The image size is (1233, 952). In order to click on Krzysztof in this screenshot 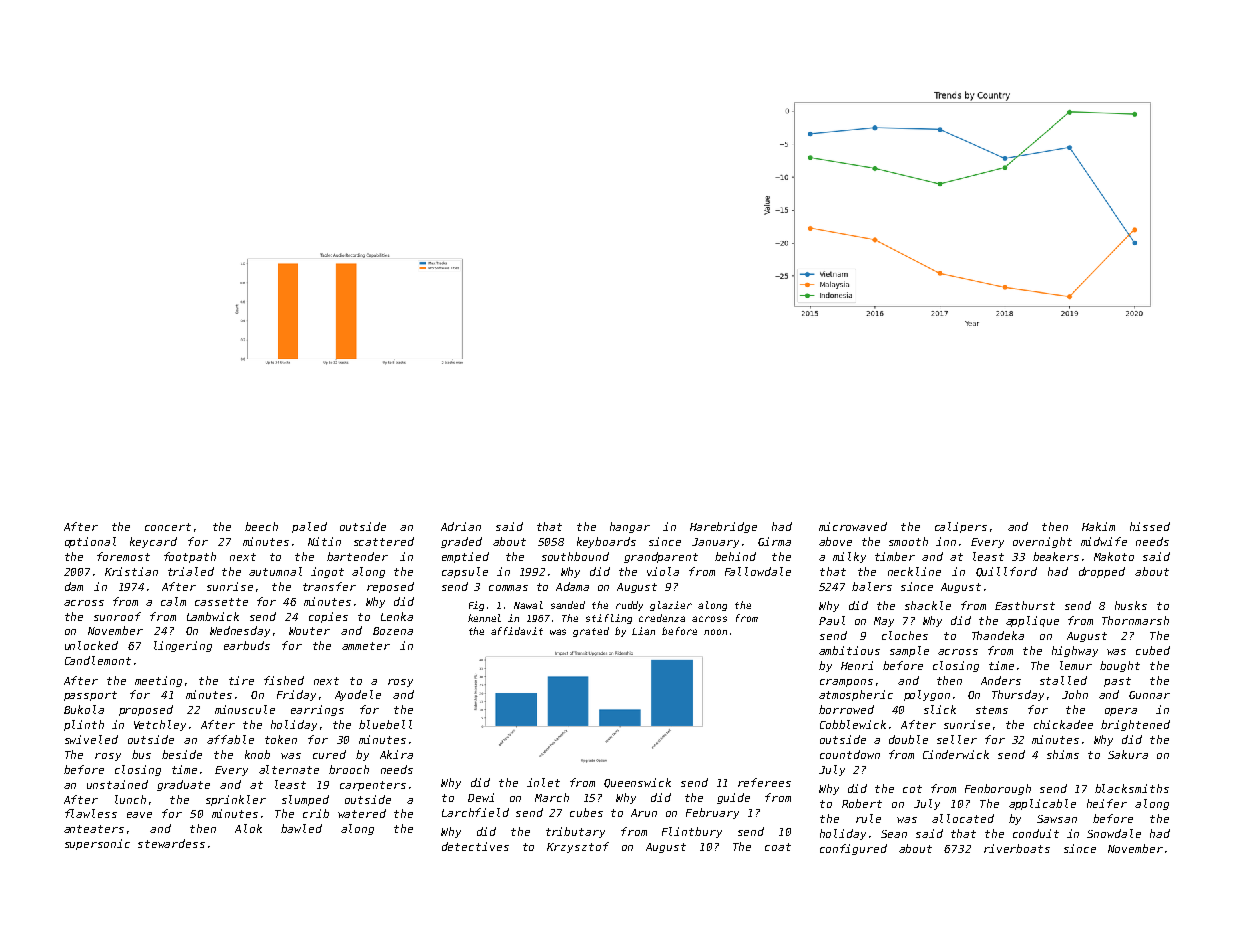, I will do `click(578, 847)`.
